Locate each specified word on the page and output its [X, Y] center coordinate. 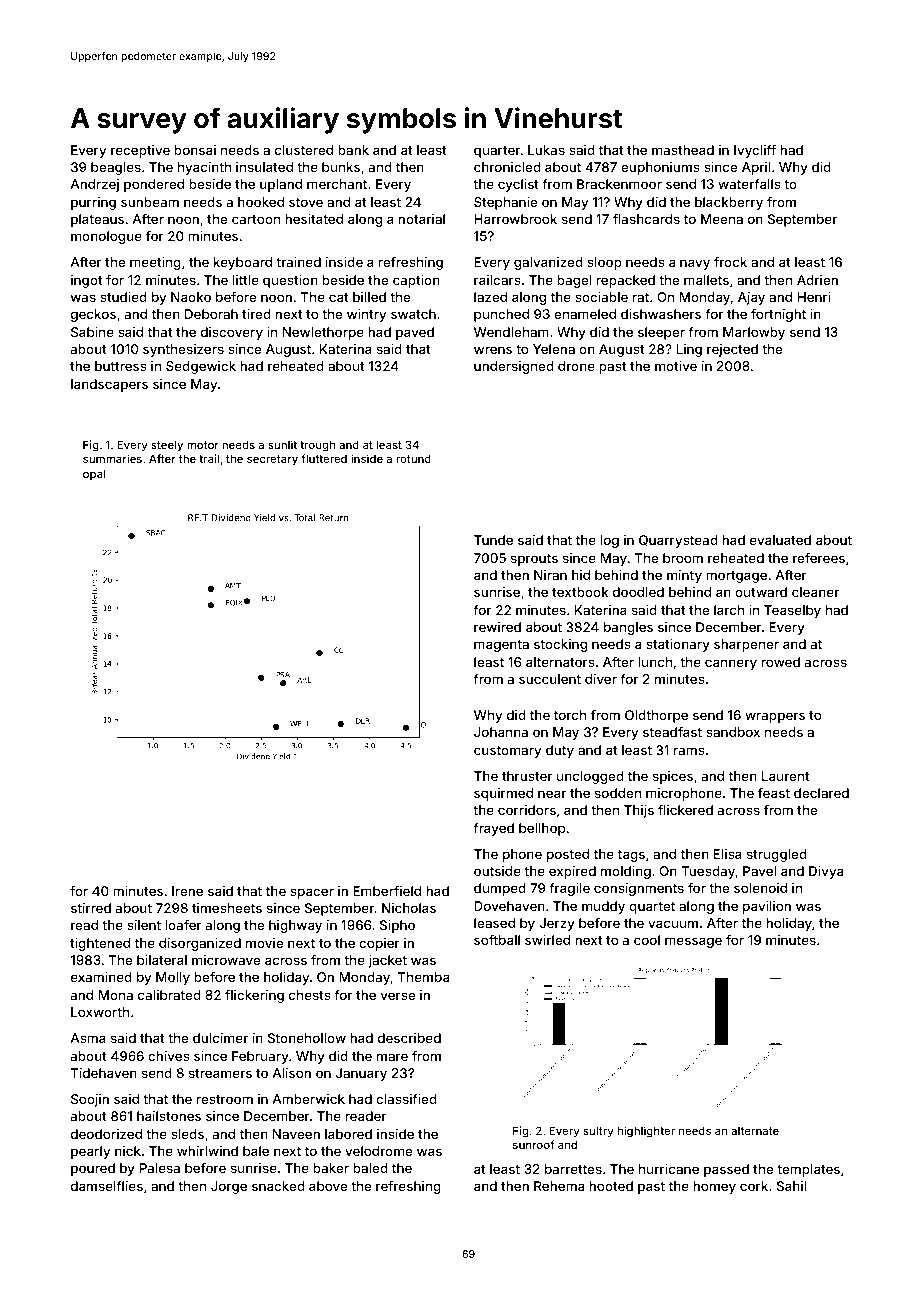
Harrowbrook [515, 219]
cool [647, 940]
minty [684, 576]
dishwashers [661, 314]
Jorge [229, 1187]
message [693, 942]
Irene [187, 891]
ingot [86, 281]
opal [94, 474]
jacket [387, 961]
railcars [497, 280]
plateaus [97, 220]
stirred [91, 908]
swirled [547, 940]
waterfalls [749, 184]
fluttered [324, 458]
